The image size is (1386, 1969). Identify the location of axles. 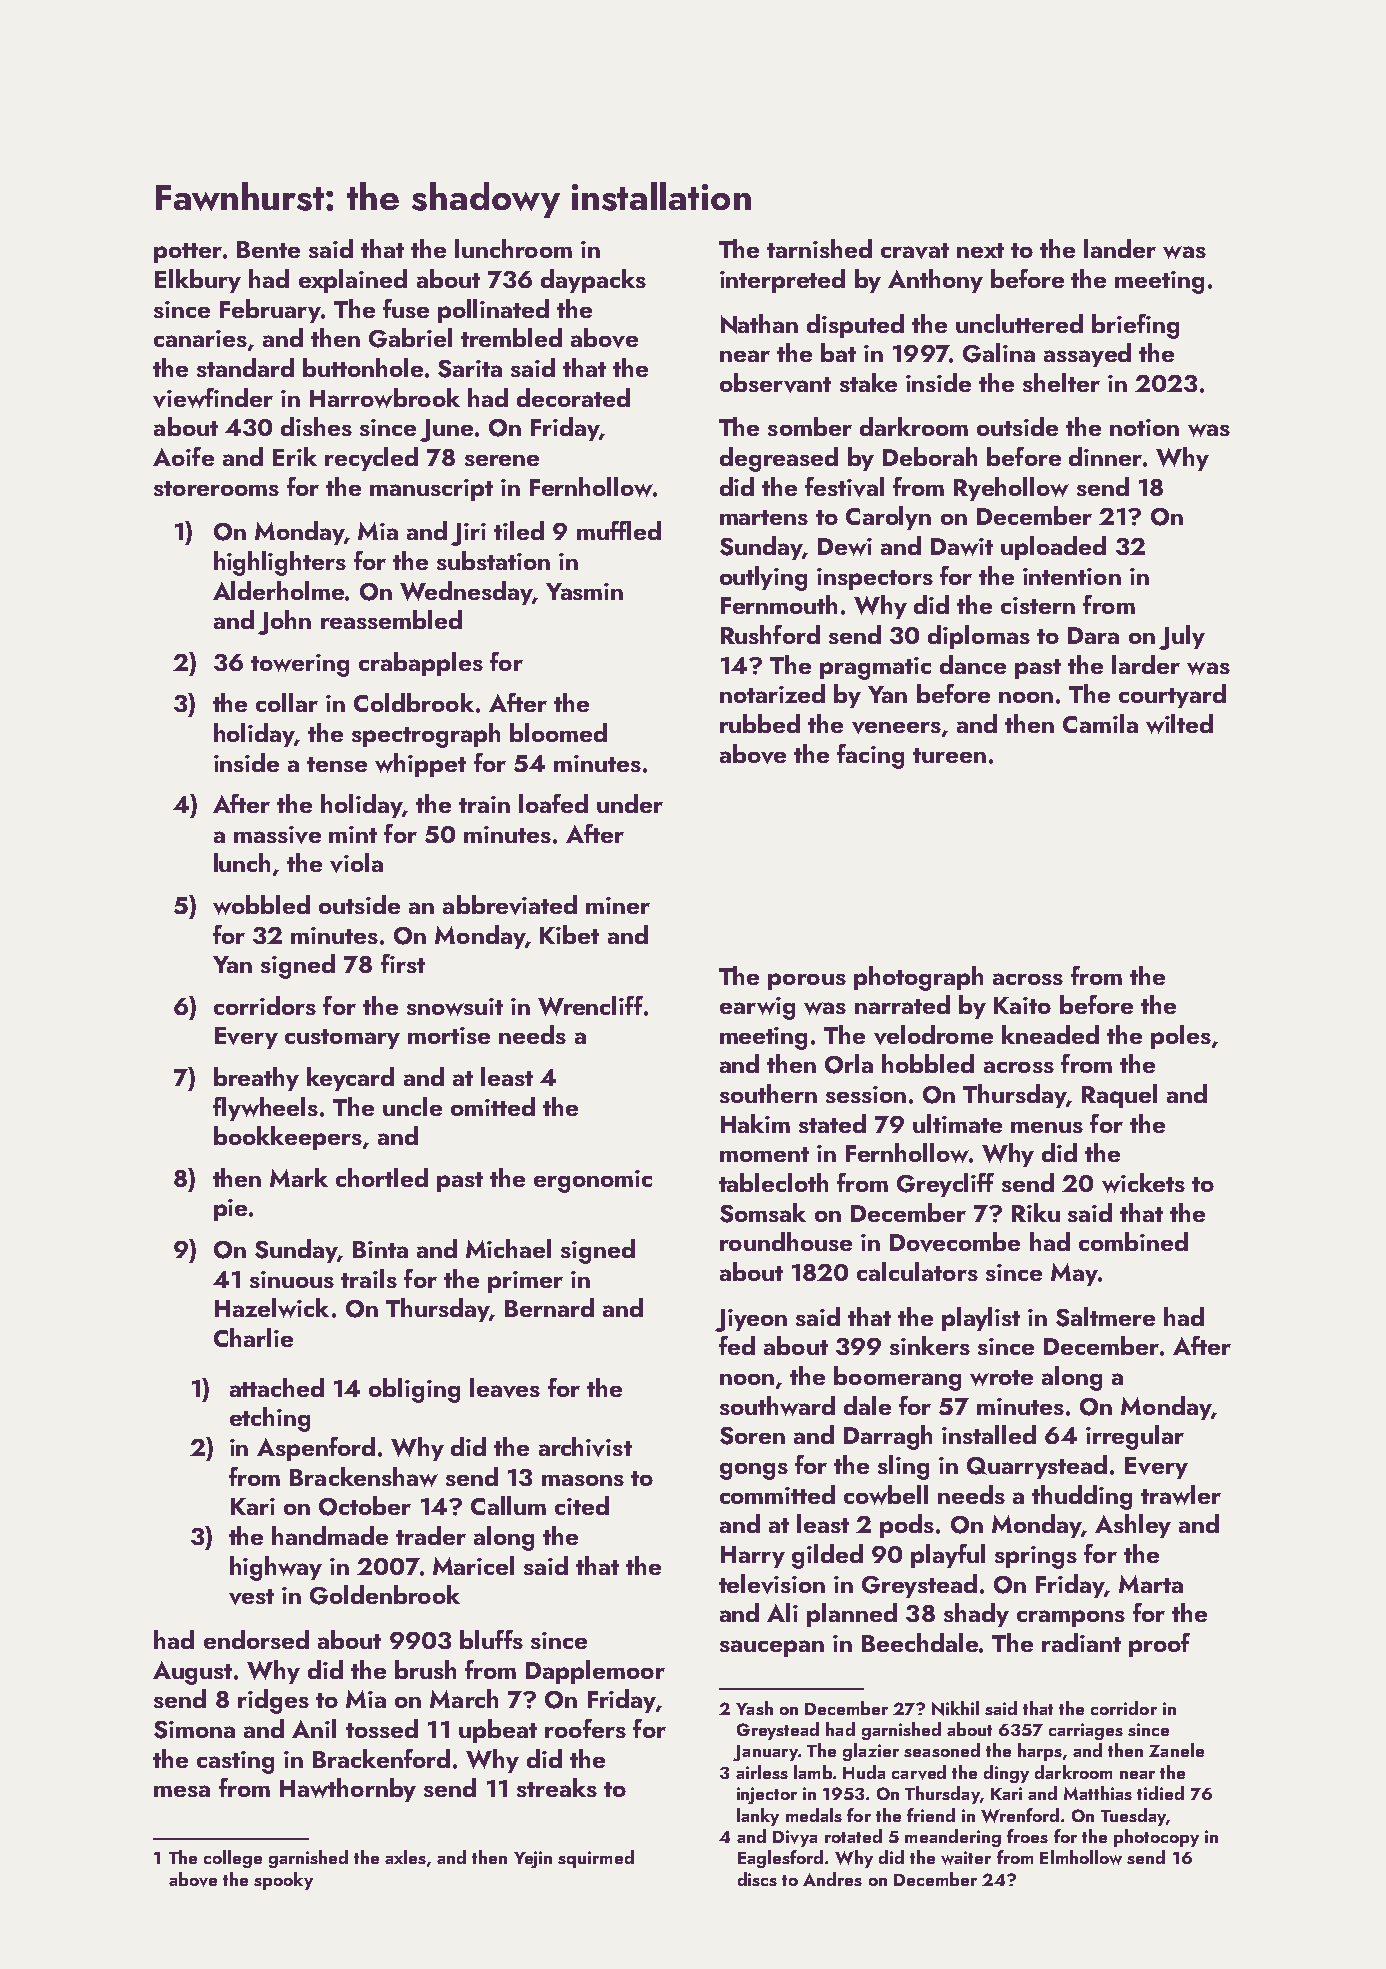
(405, 1857).
